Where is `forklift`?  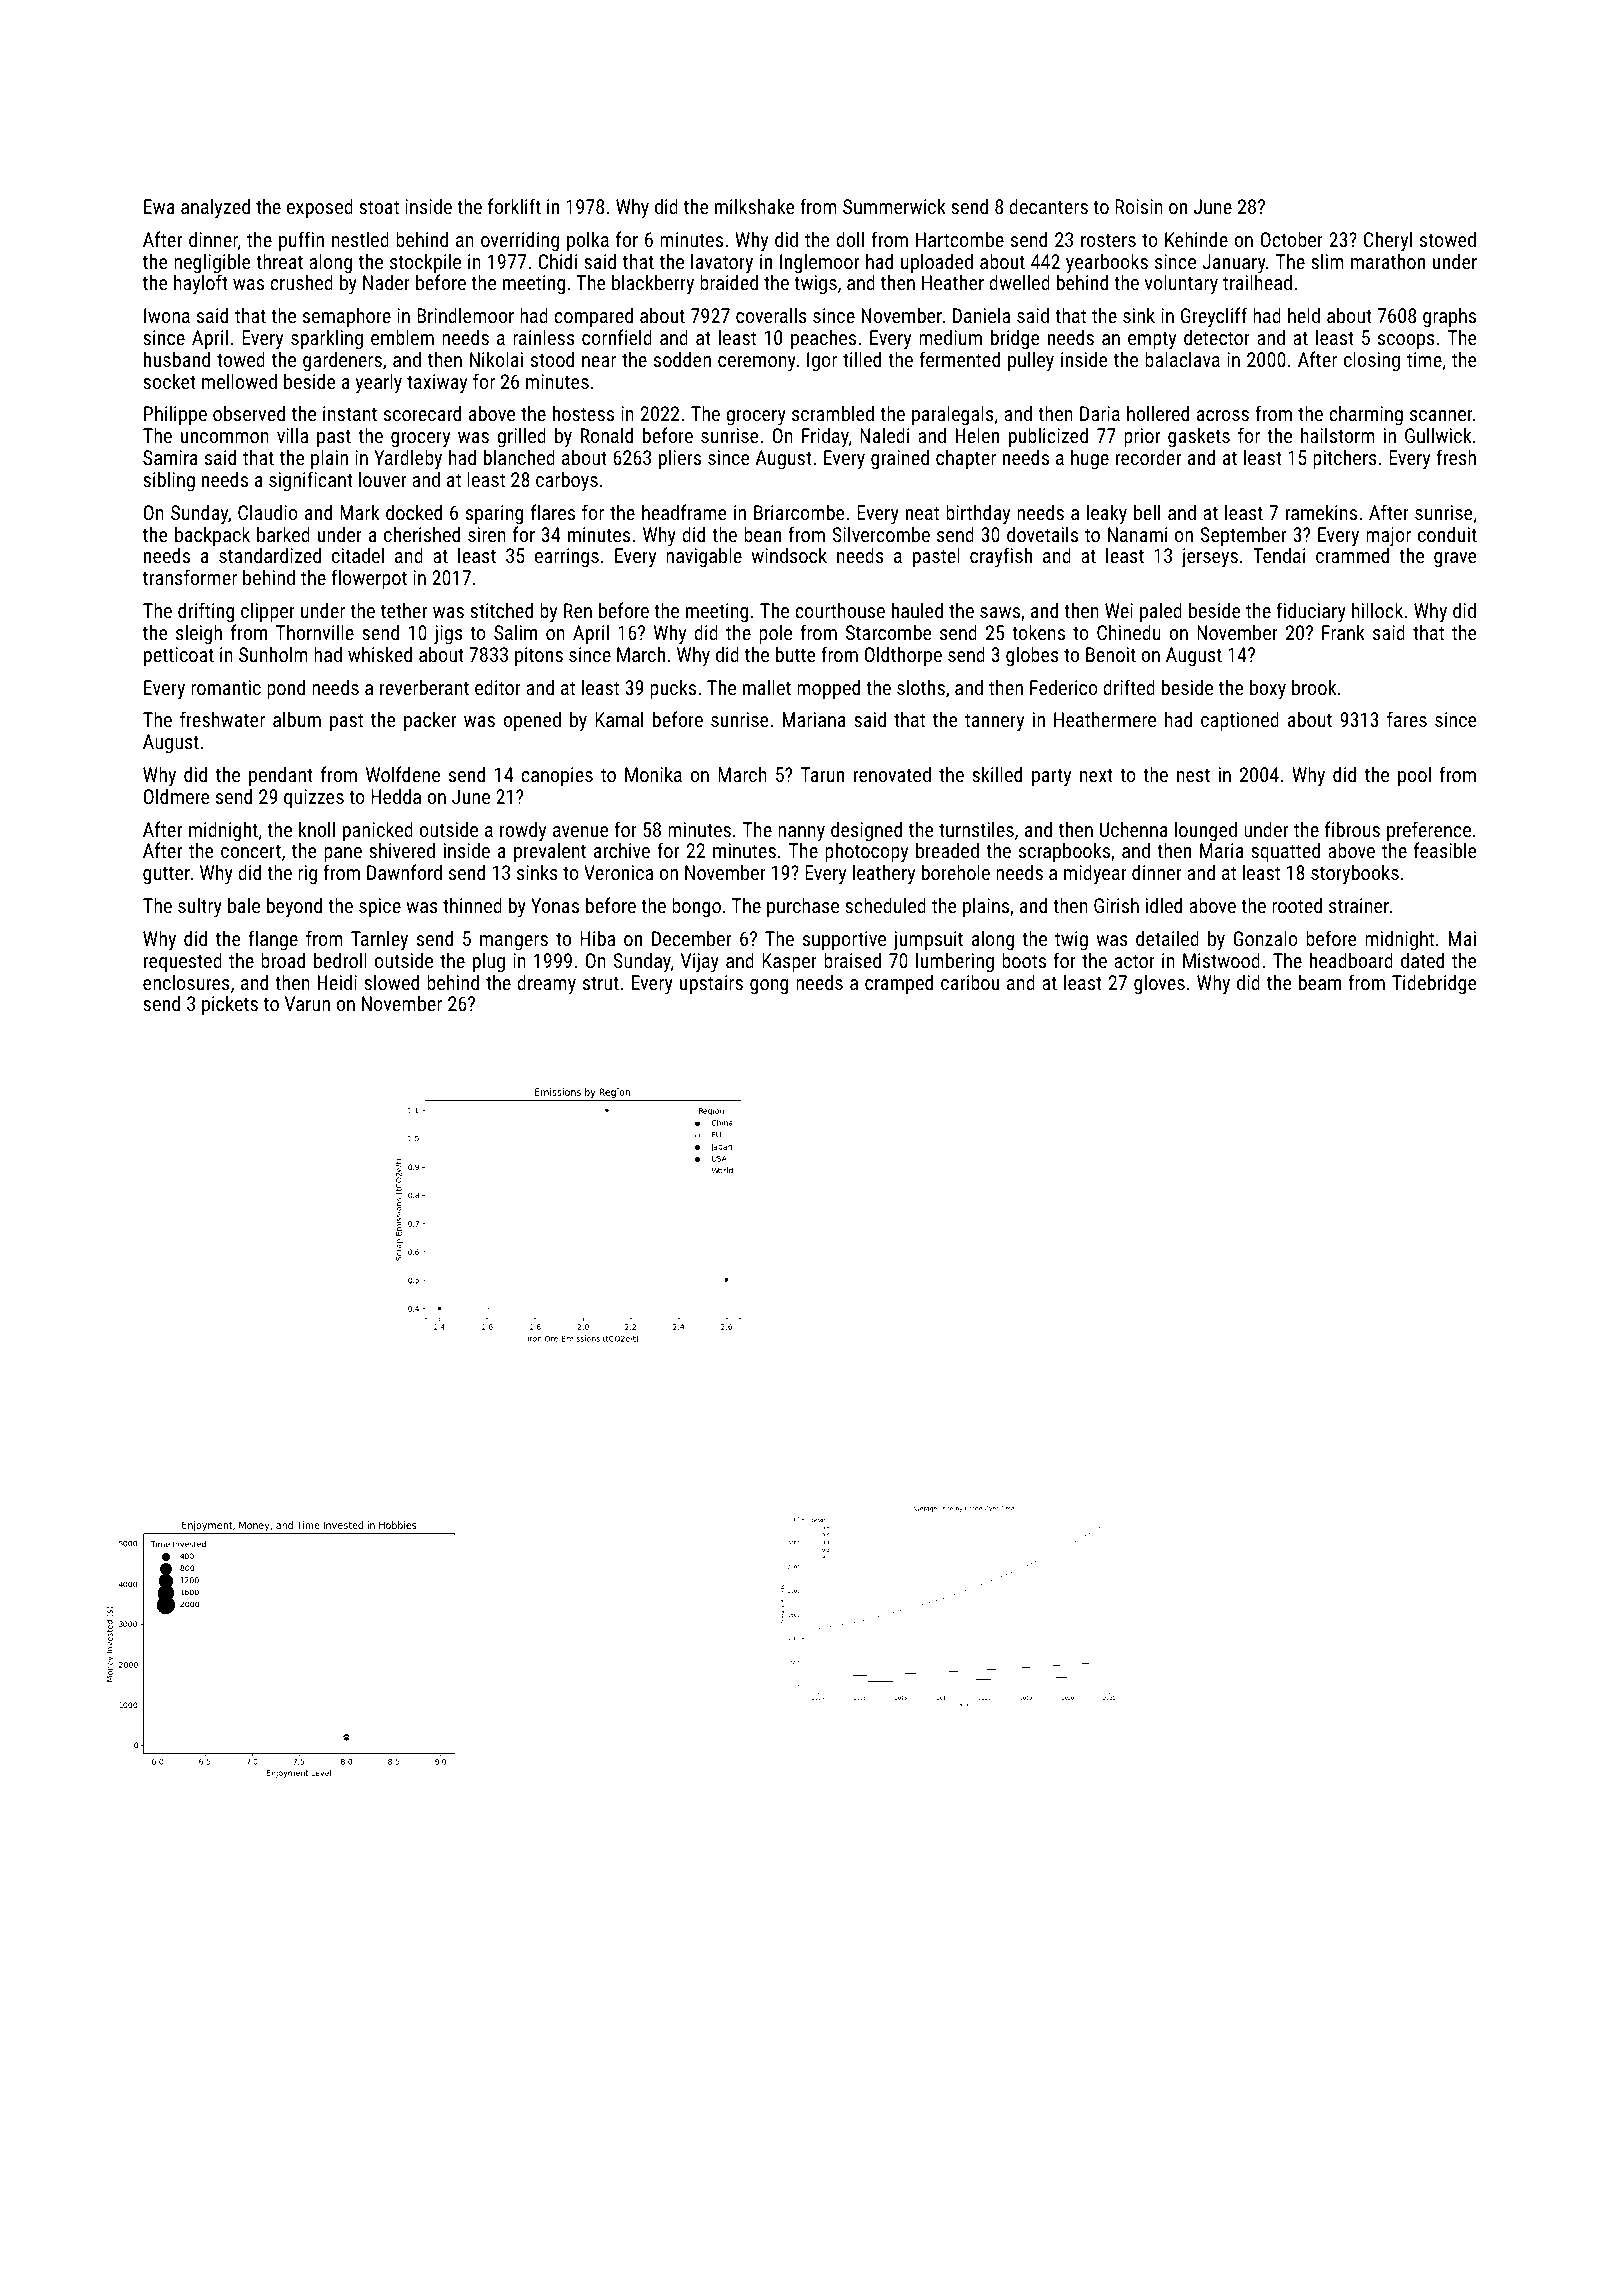 forklift is located at coordinates (514, 206).
